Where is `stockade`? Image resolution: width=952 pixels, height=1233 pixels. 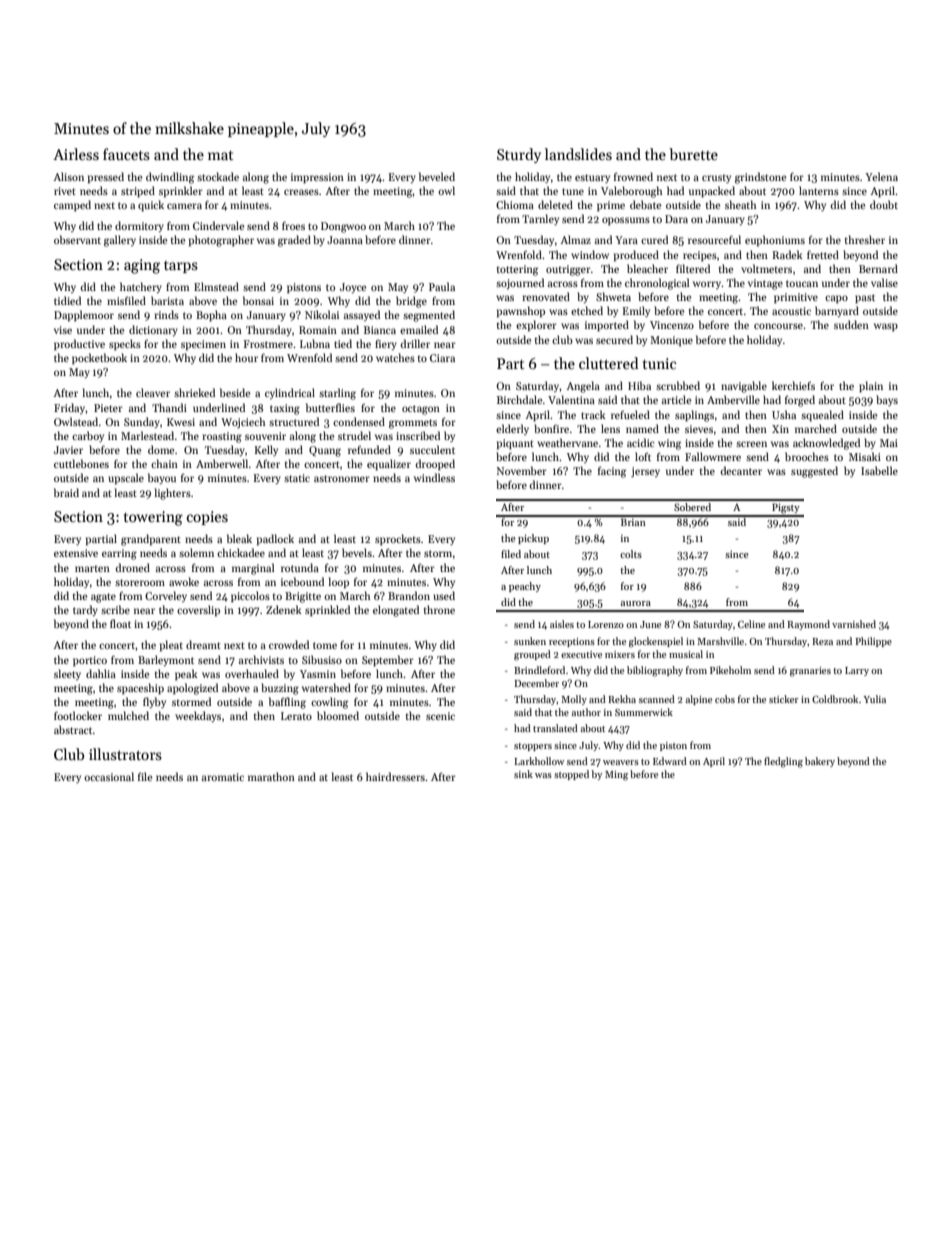
stockade is located at coordinates (218, 176).
